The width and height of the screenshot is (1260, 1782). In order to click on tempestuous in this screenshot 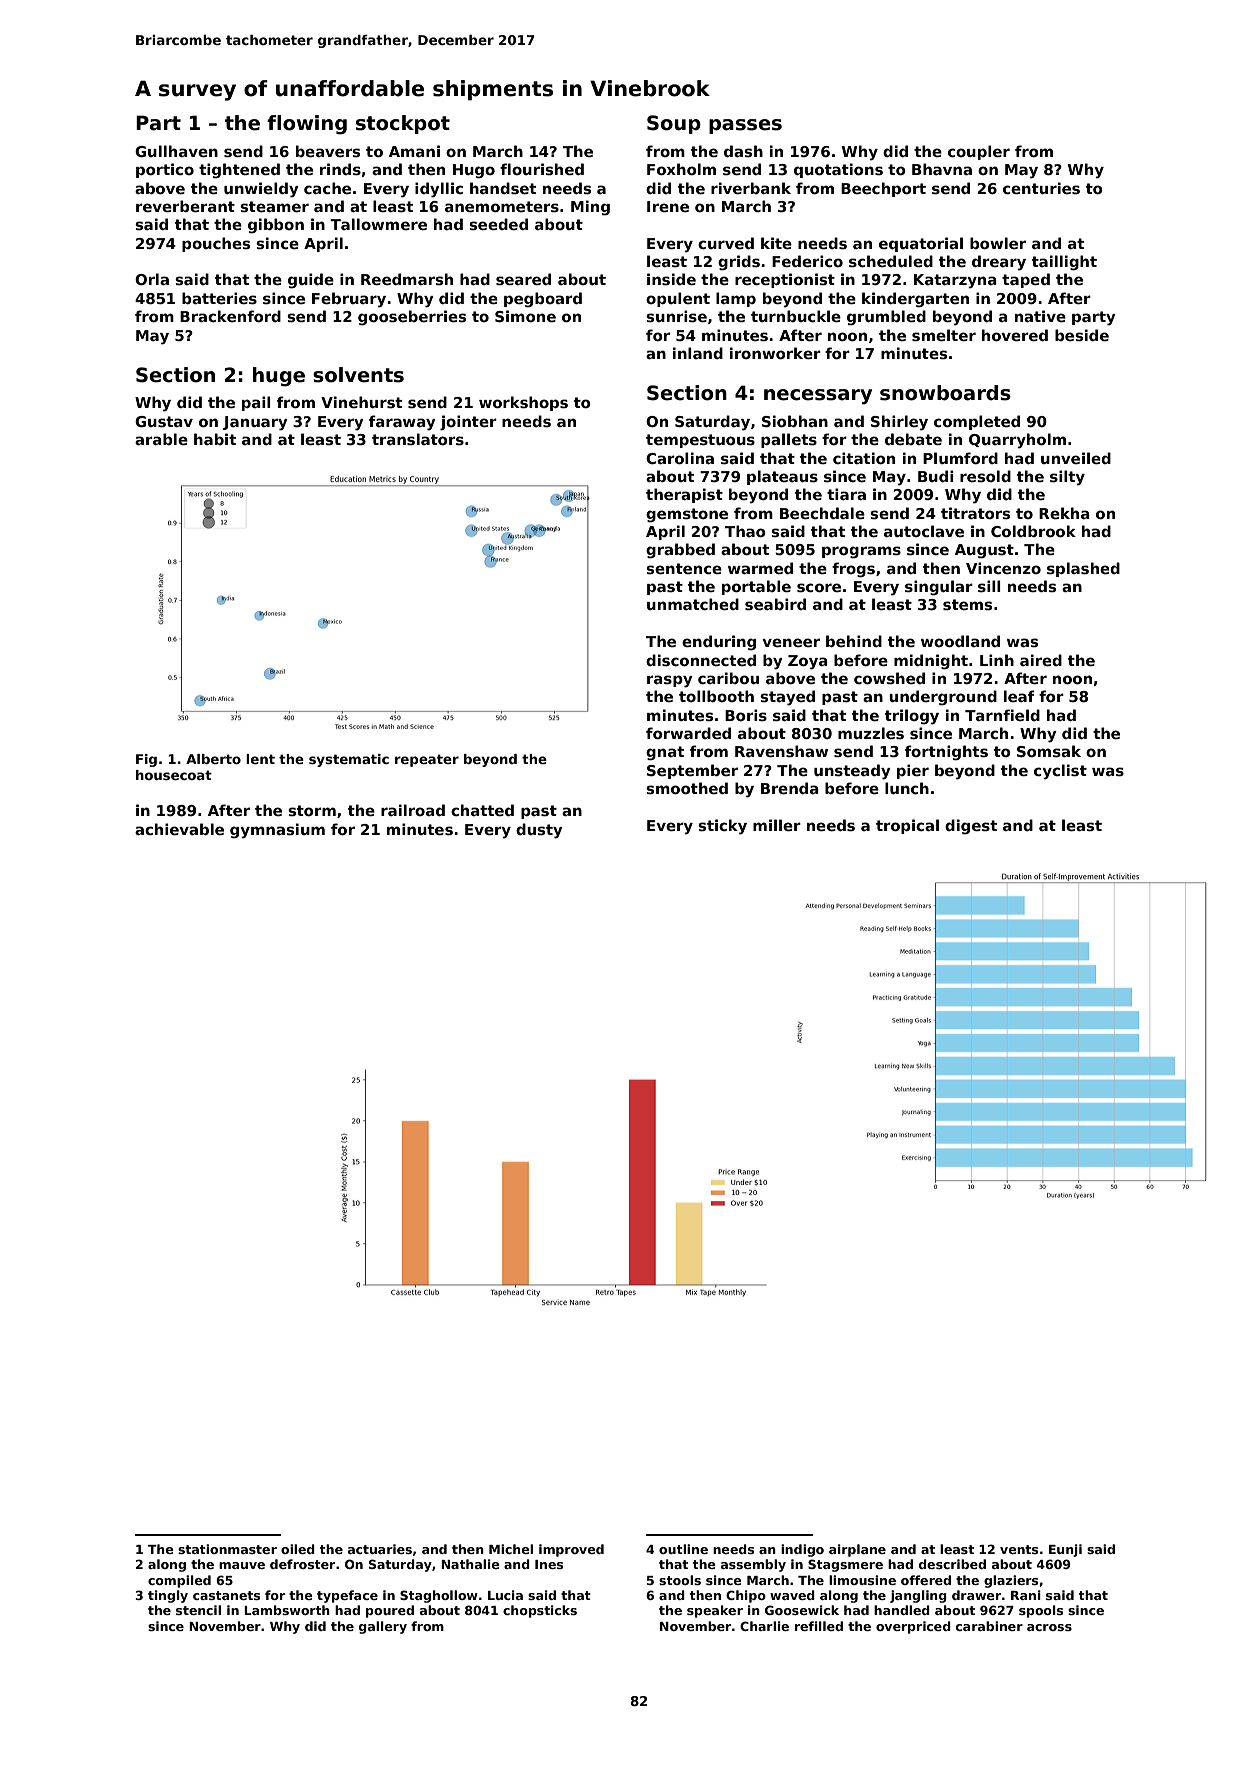, I will do `click(700, 441)`.
